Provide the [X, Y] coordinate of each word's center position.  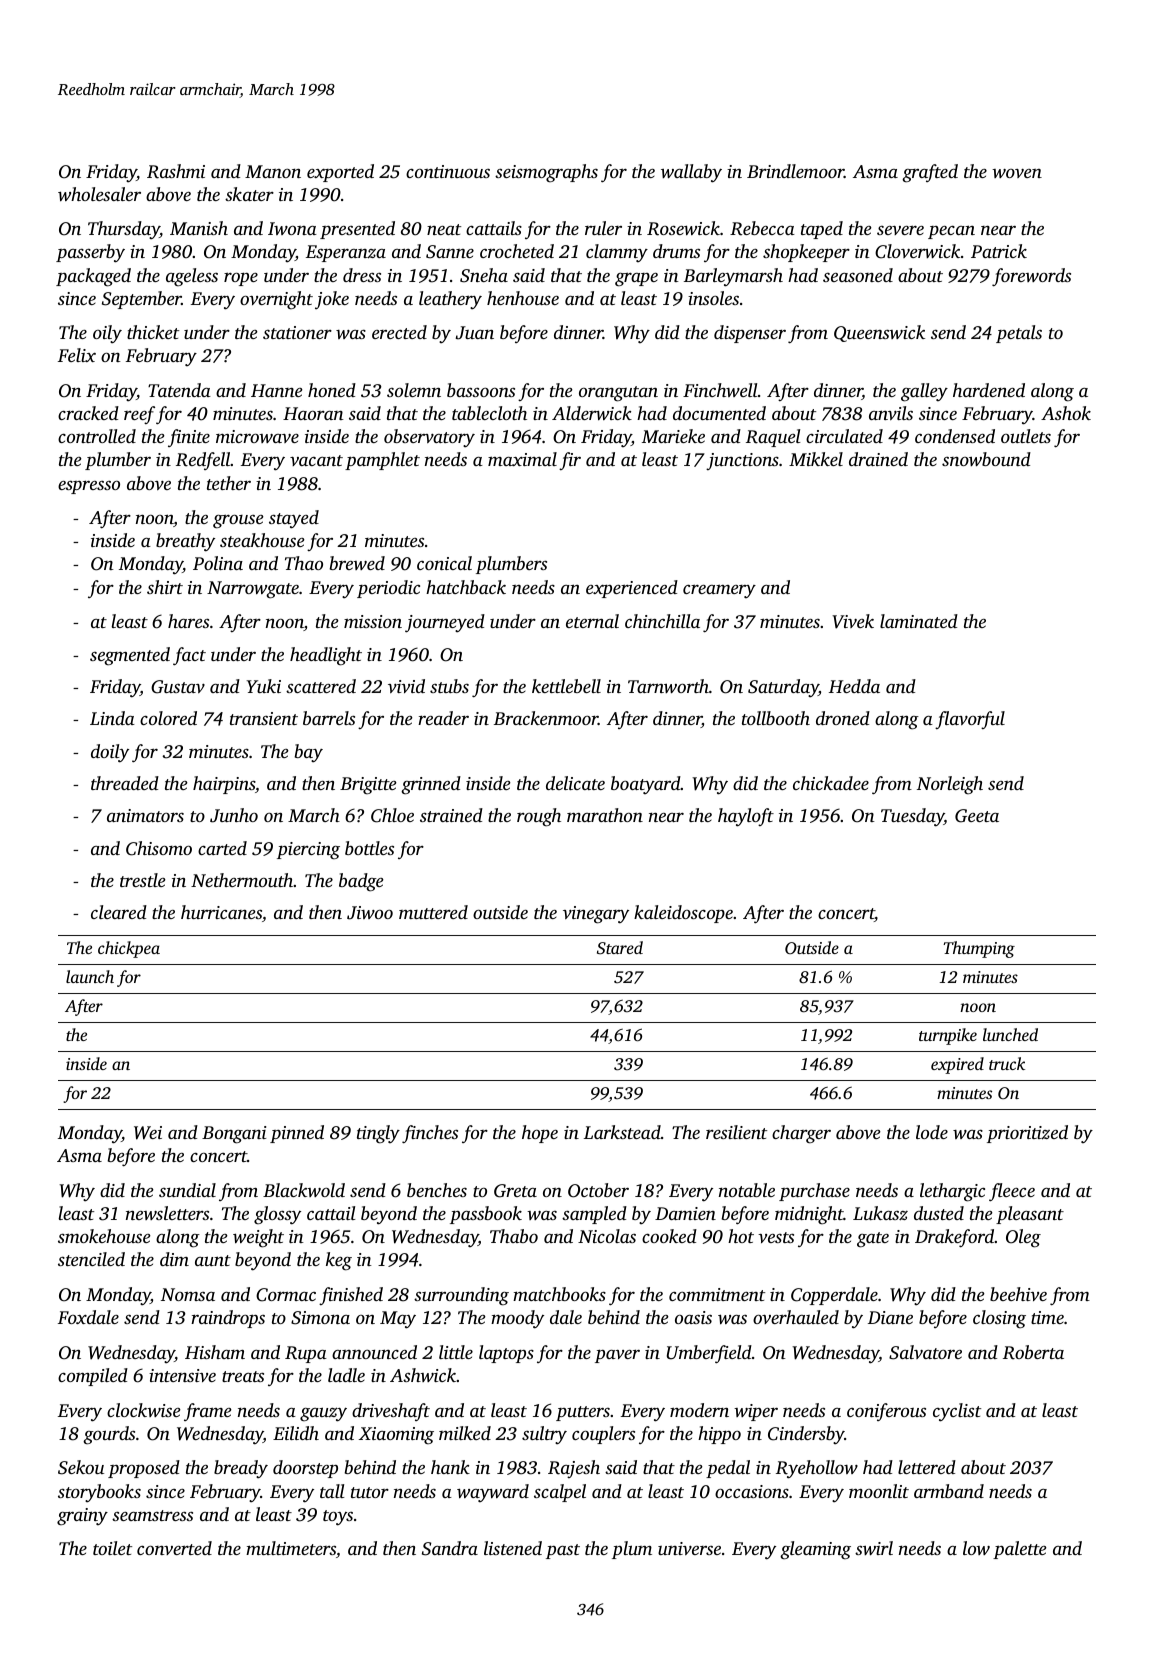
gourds [109, 1435]
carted [222, 848]
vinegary [596, 915]
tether [229, 483]
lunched [1010, 1034]
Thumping [979, 949]
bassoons [481, 390]
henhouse [523, 298]
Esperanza [346, 253]
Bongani [234, 1135]
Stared [620, 947]
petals [1019, 334]
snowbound [986, 459]
